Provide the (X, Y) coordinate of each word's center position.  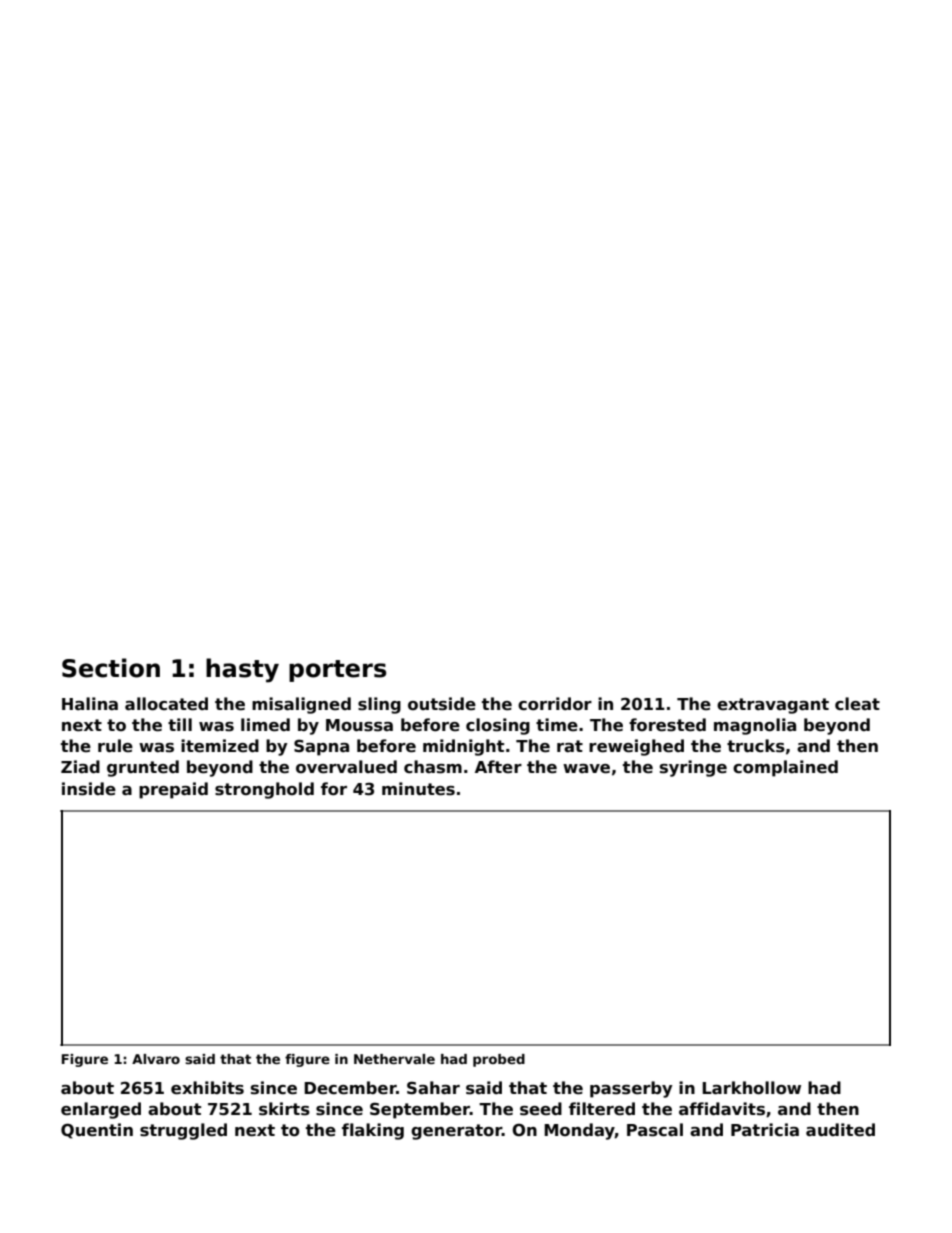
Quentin (97, 1131)
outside (442, 704)
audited (840, 1130)
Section (111, 668)
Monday (579, 1131)
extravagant (773, 706)
